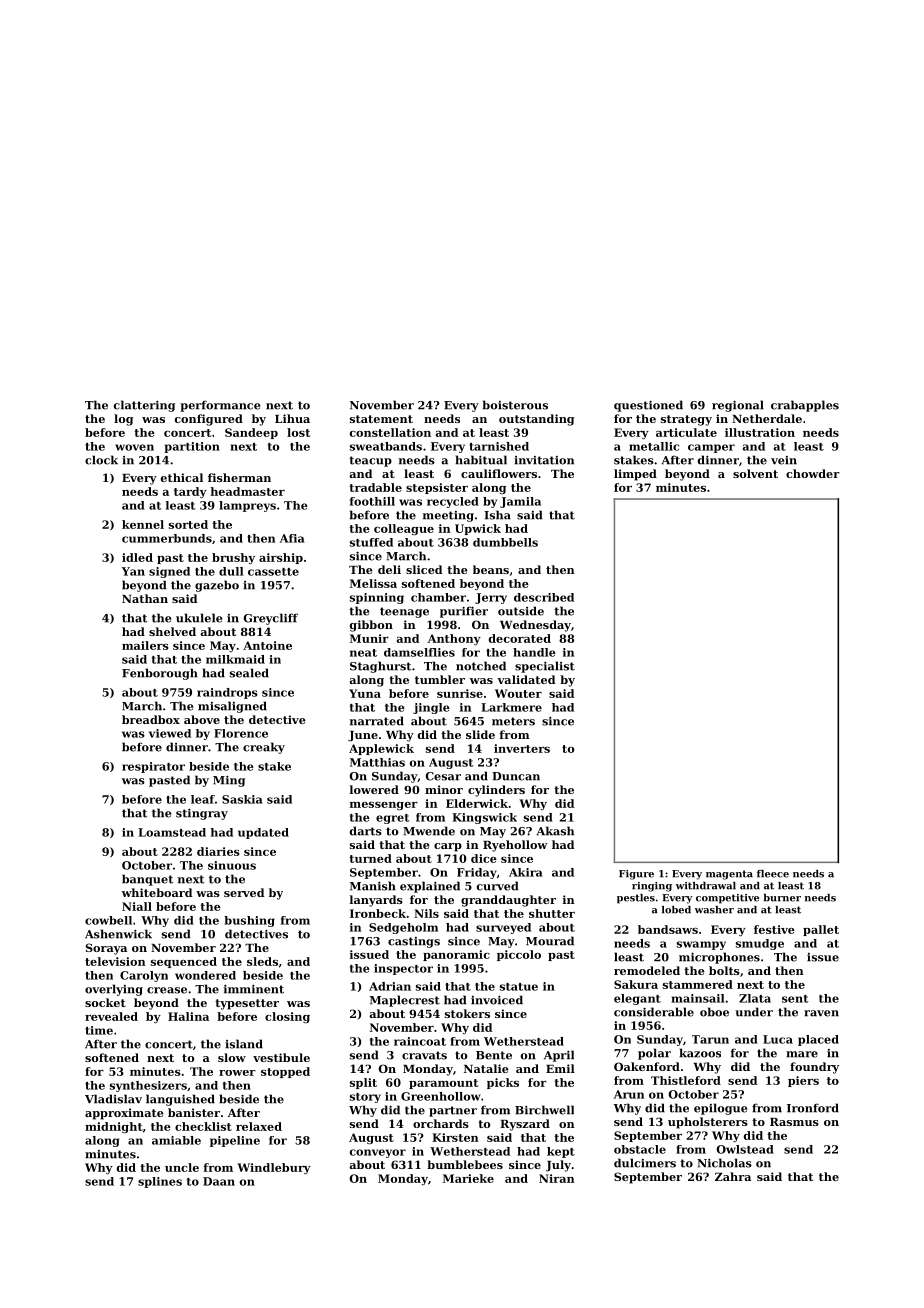 This page has height=1308, width=924. What do you see at coordinates (561, 1152) in the page?
I see `kept` at bounding box center [561, 1152].
